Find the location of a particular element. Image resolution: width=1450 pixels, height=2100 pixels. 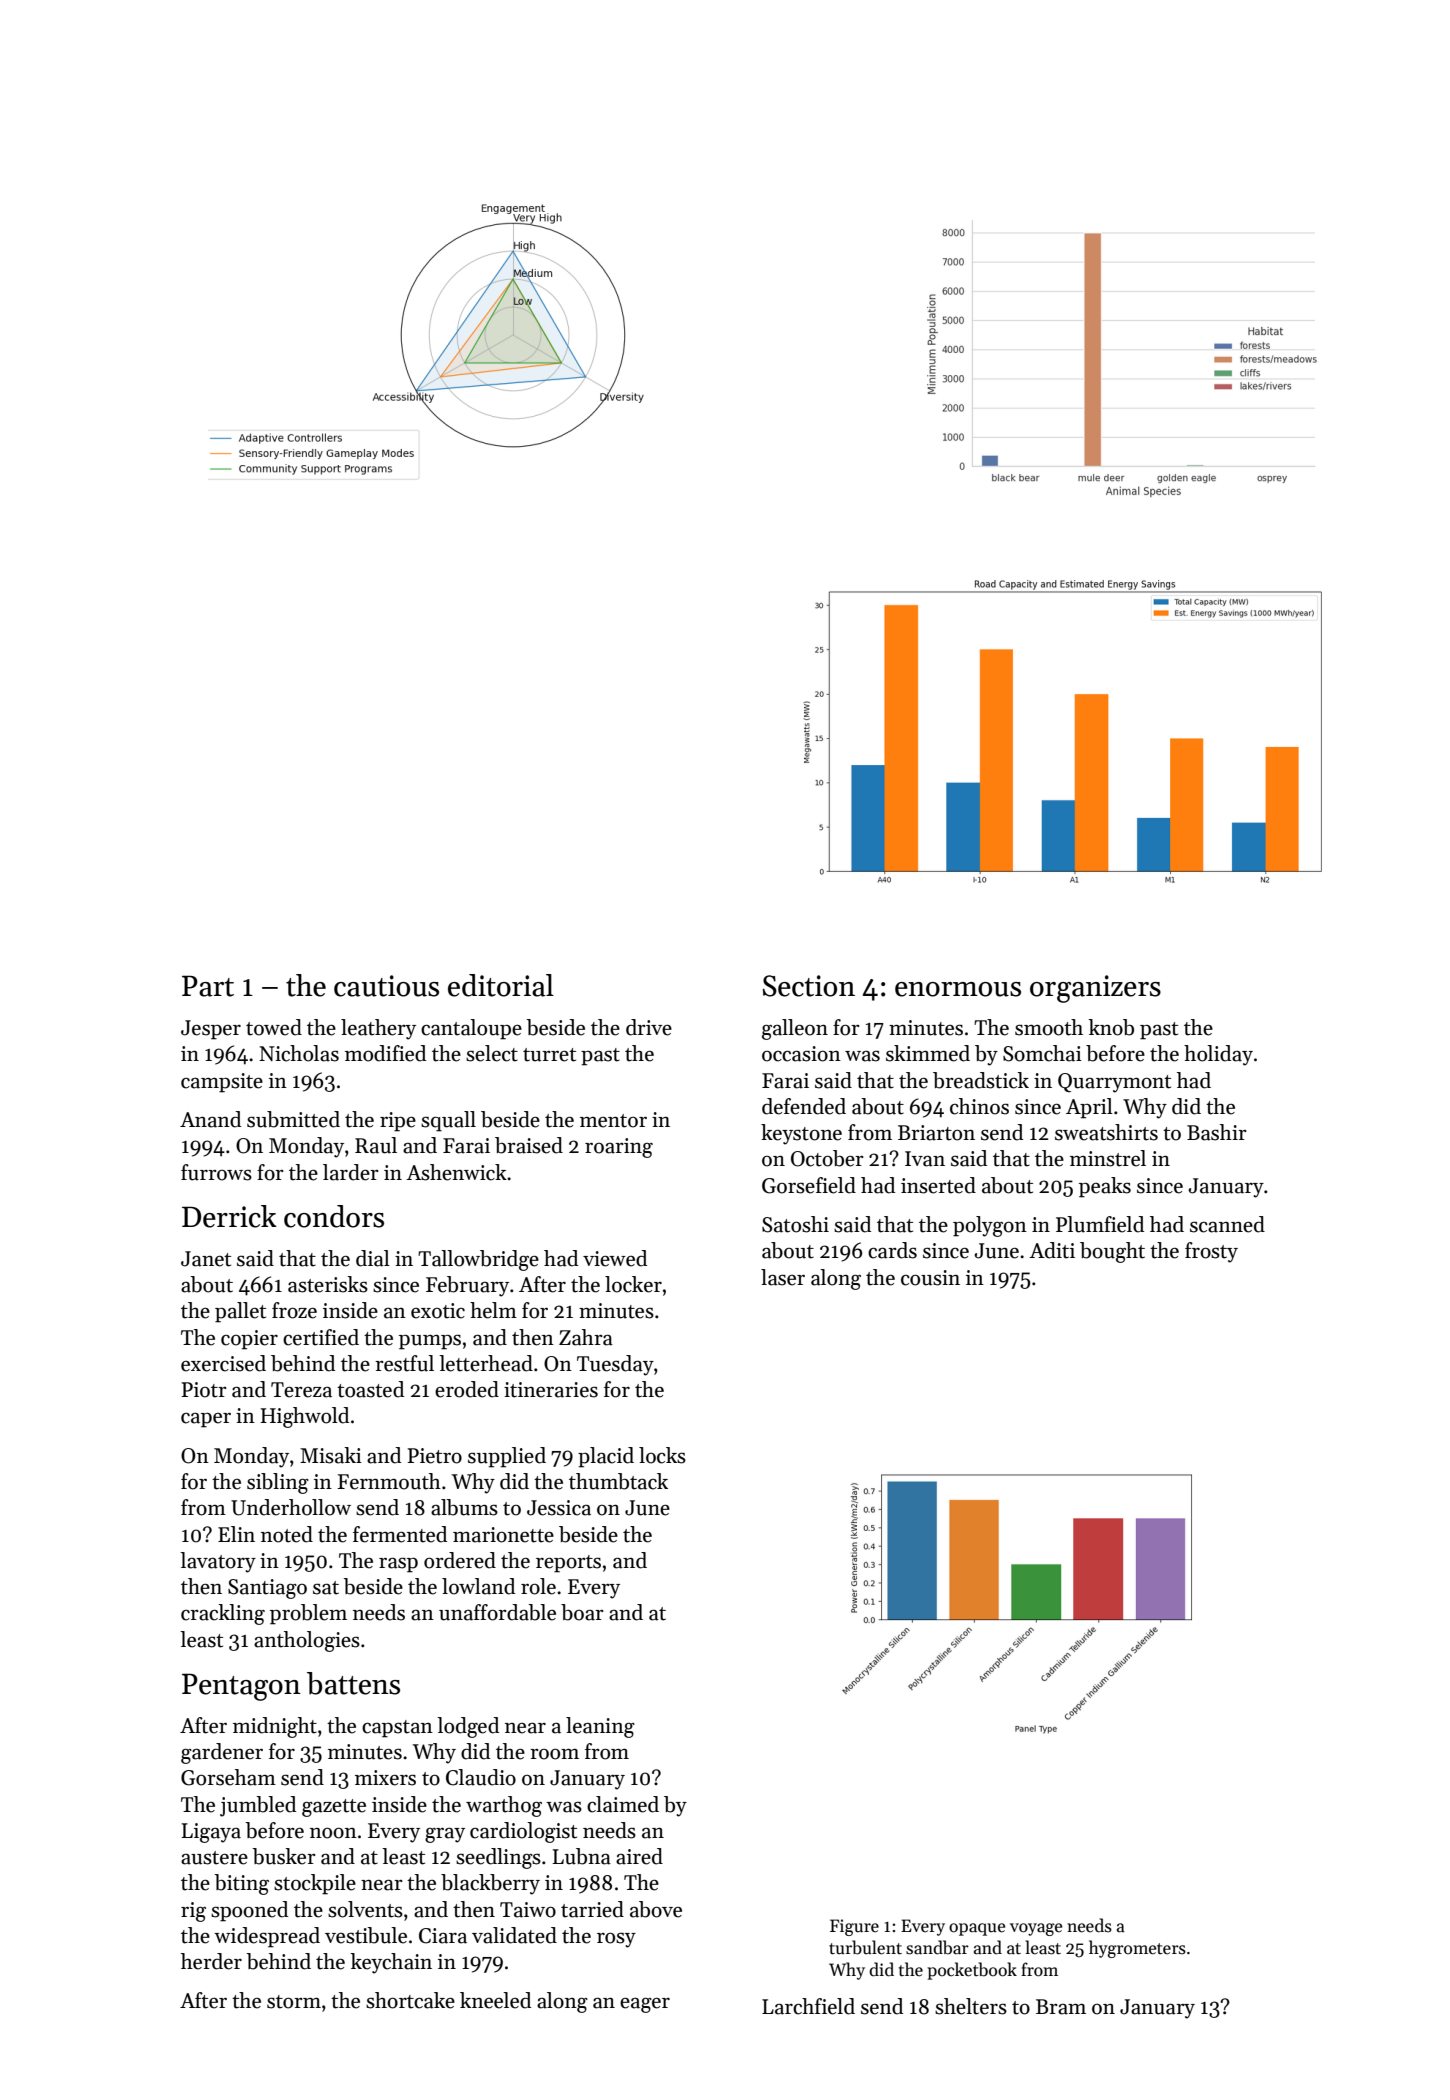

thumbtack is located at coordinates (618, 1481).
